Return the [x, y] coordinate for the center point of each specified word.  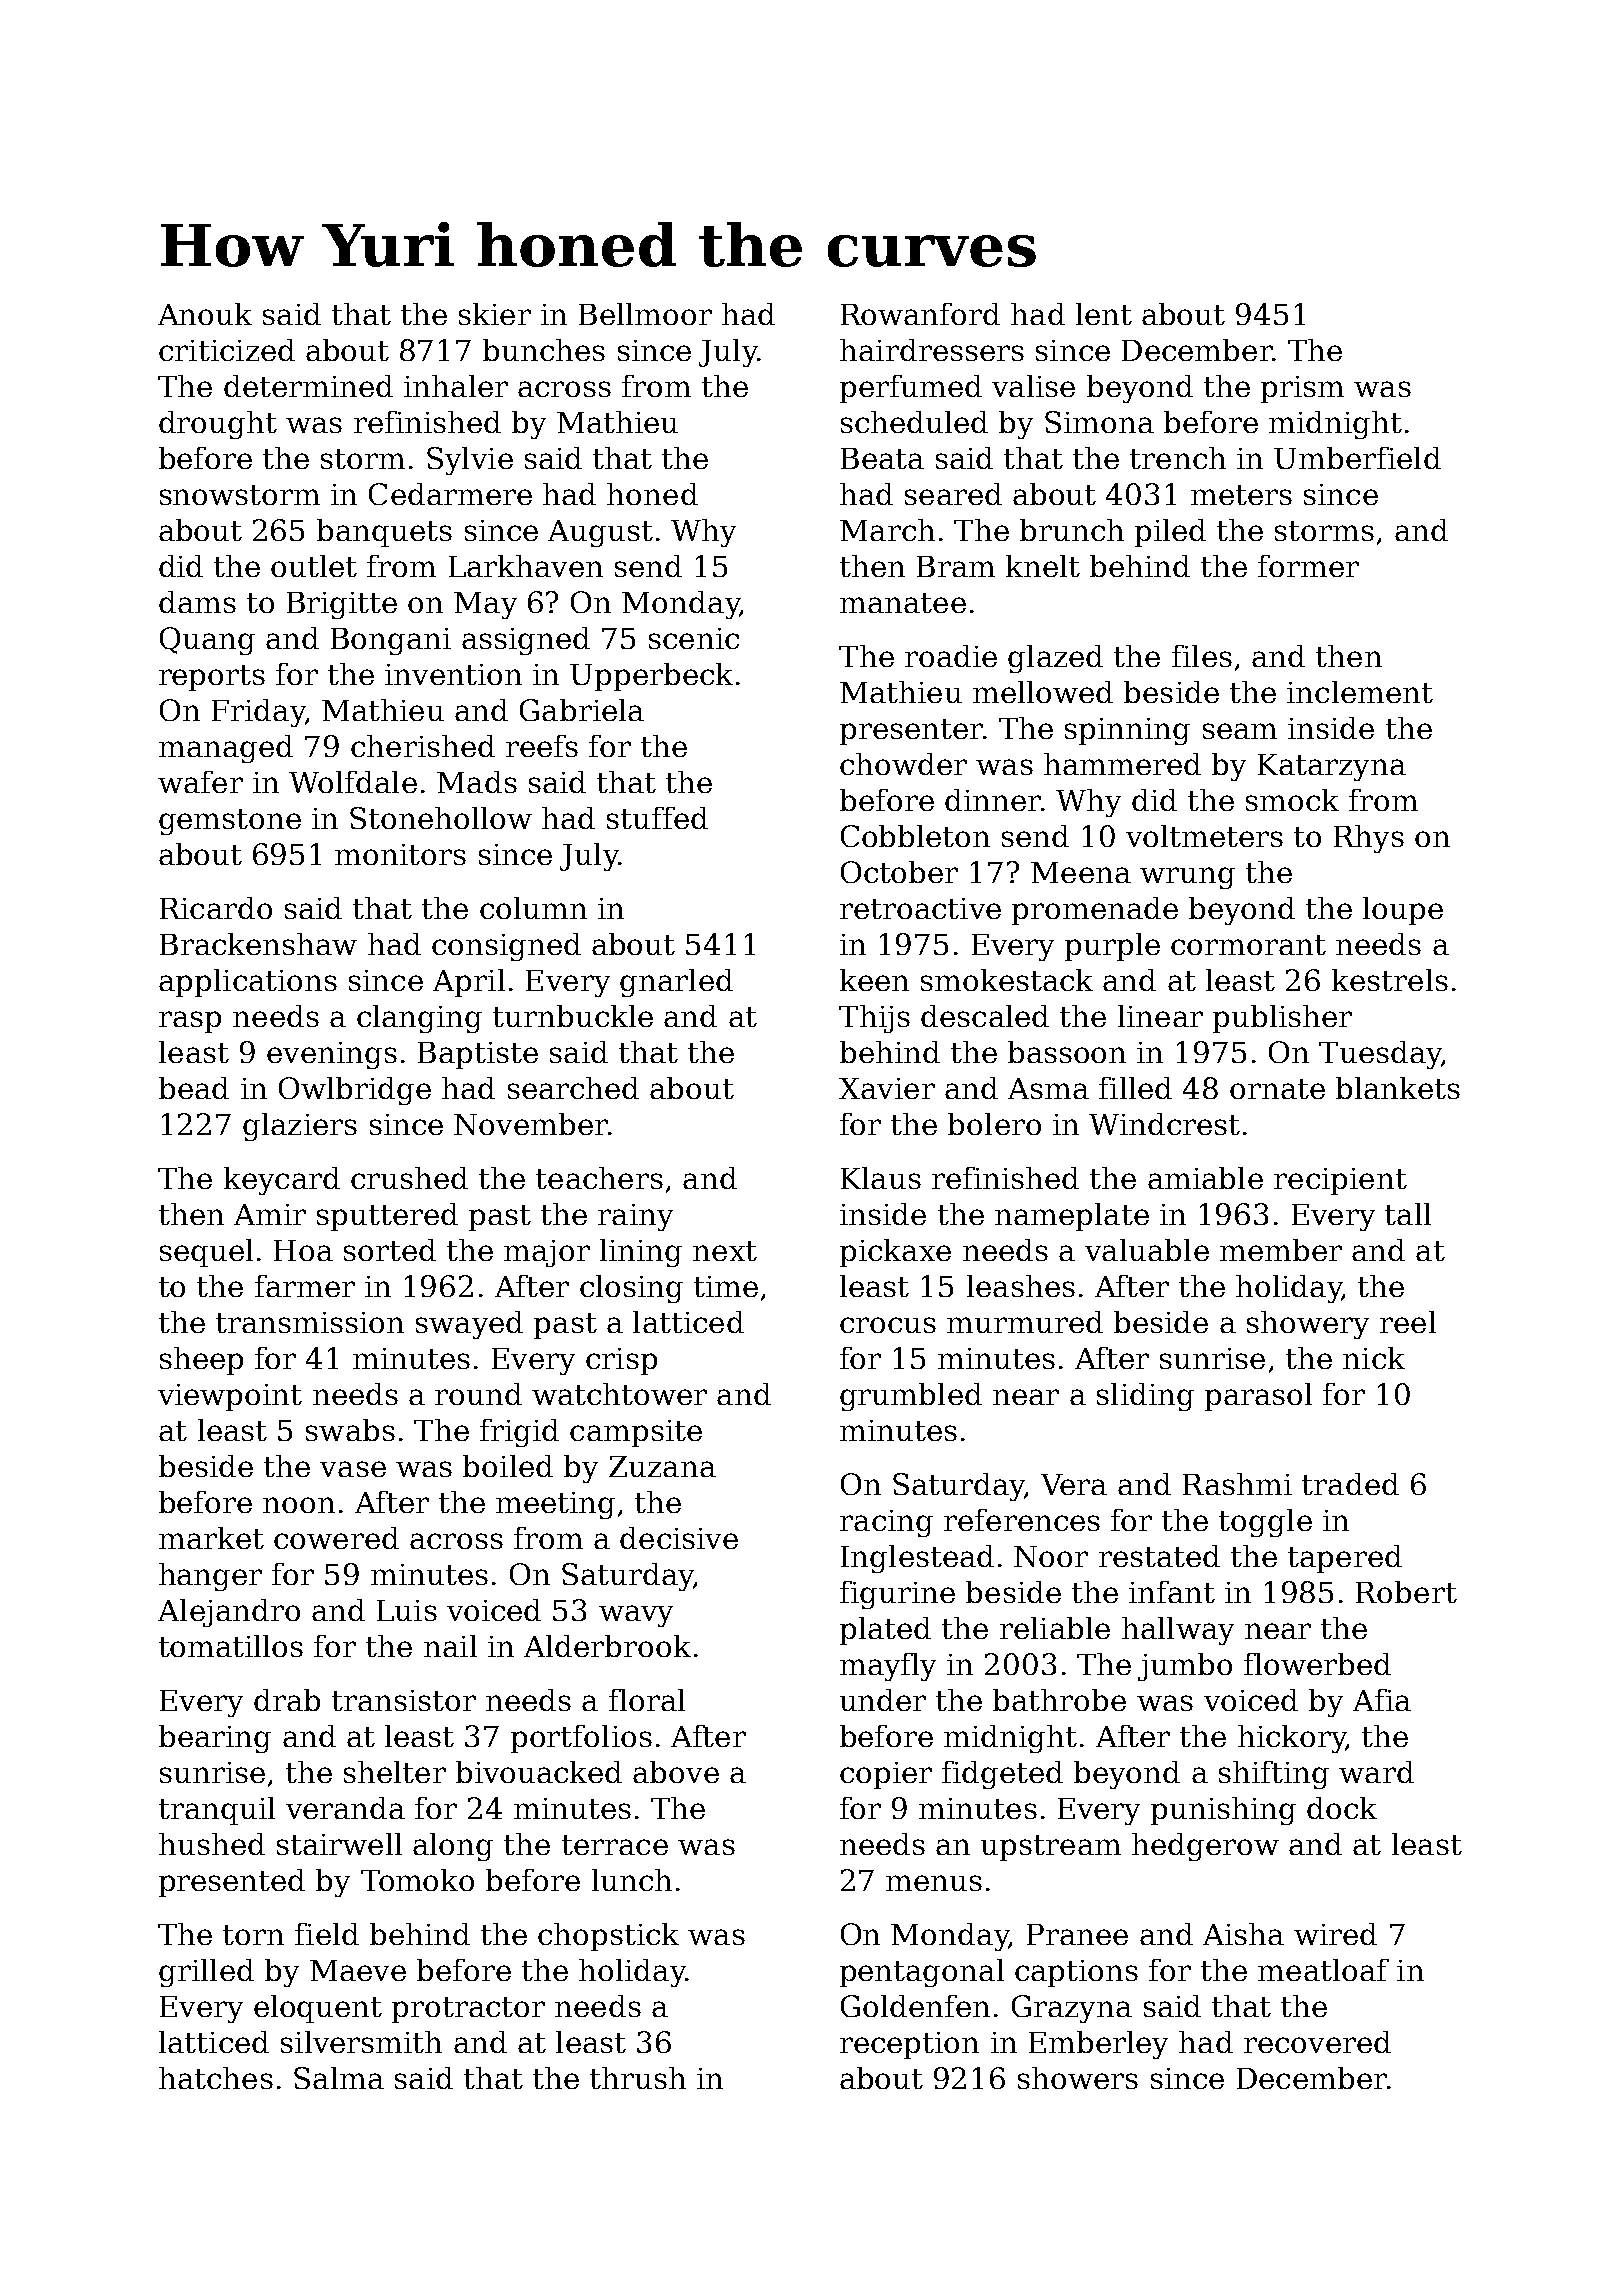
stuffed [657, 818]
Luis [407, 1610]
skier [495, 314]
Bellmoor [645, 314]
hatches [216, 2078]
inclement [1360, 692]
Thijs [874, 1019]
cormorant [1248, 945]
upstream [1051, 1848]
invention [453, 674]
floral [647, 1700]
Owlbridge [355, 1091]
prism [1302, 389]
